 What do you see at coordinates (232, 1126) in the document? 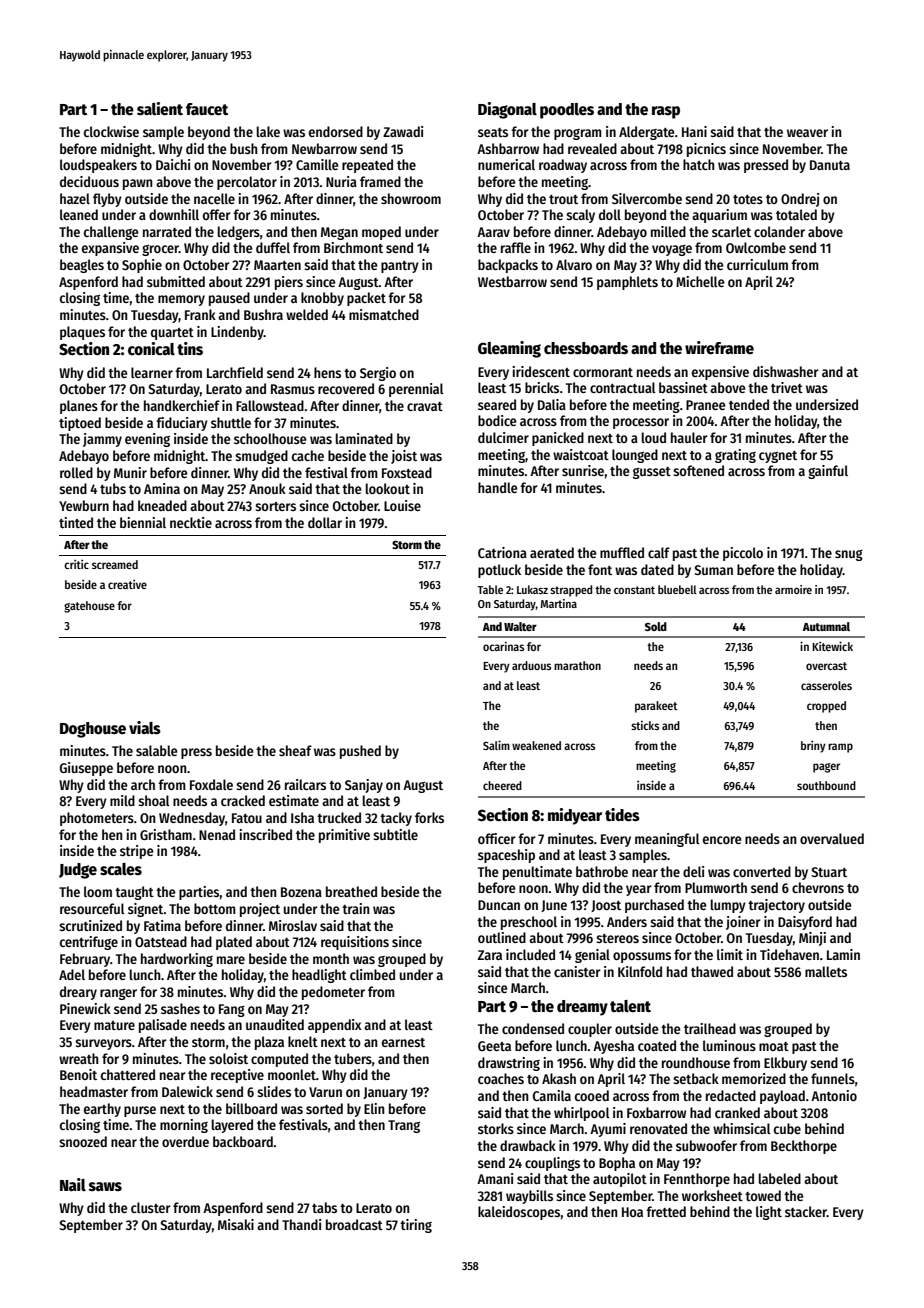
I see `layered` at bounding box center [232, 1126].
